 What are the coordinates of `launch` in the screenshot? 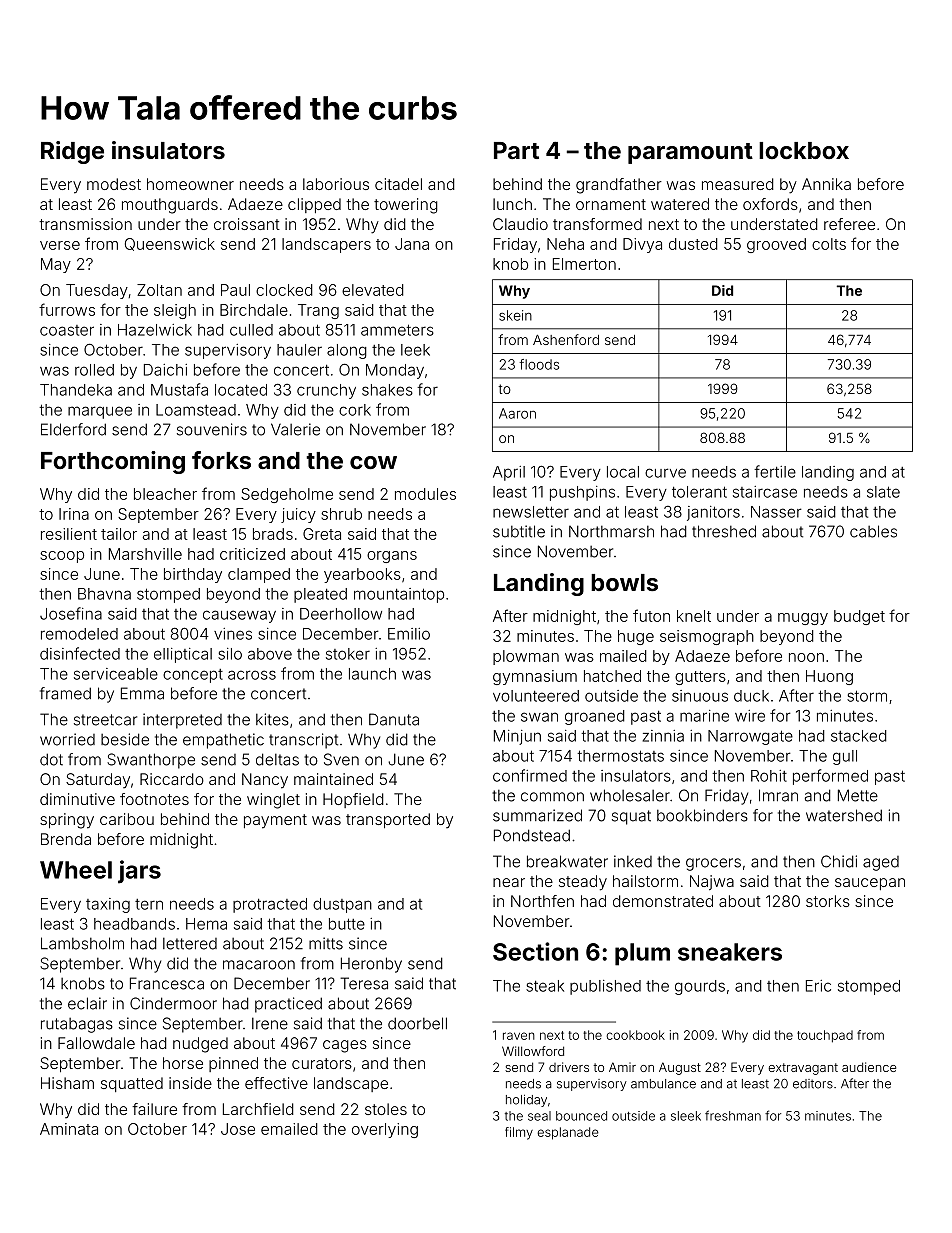 It's located at (372, 674).
